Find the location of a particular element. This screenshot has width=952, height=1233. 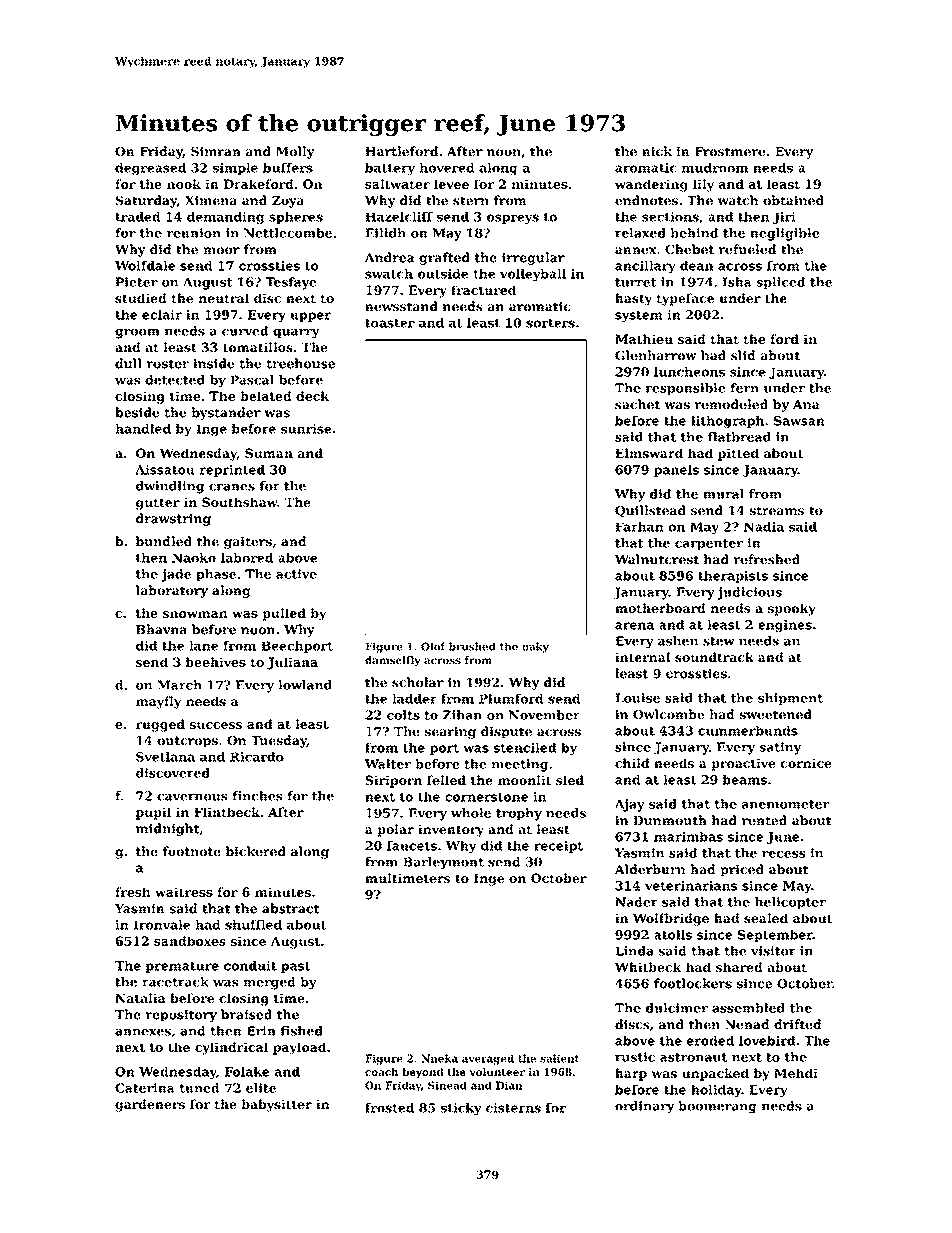

Saturday is located at coordinates (146, 201).
